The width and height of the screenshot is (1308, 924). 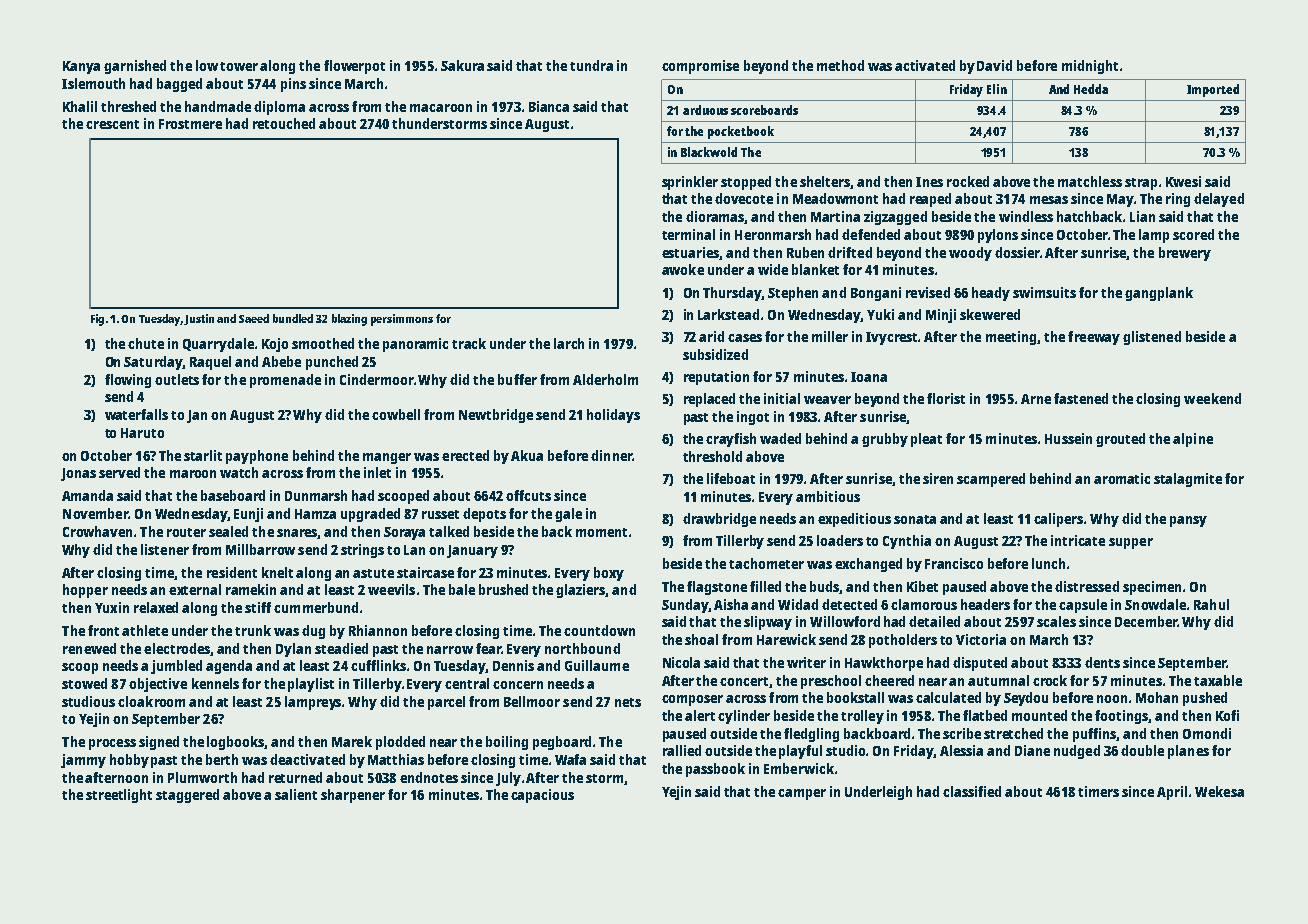 What do you see at coordinates (688, 234) in the screenshot?
I see `terminal` at bounding box center [688, 234].
